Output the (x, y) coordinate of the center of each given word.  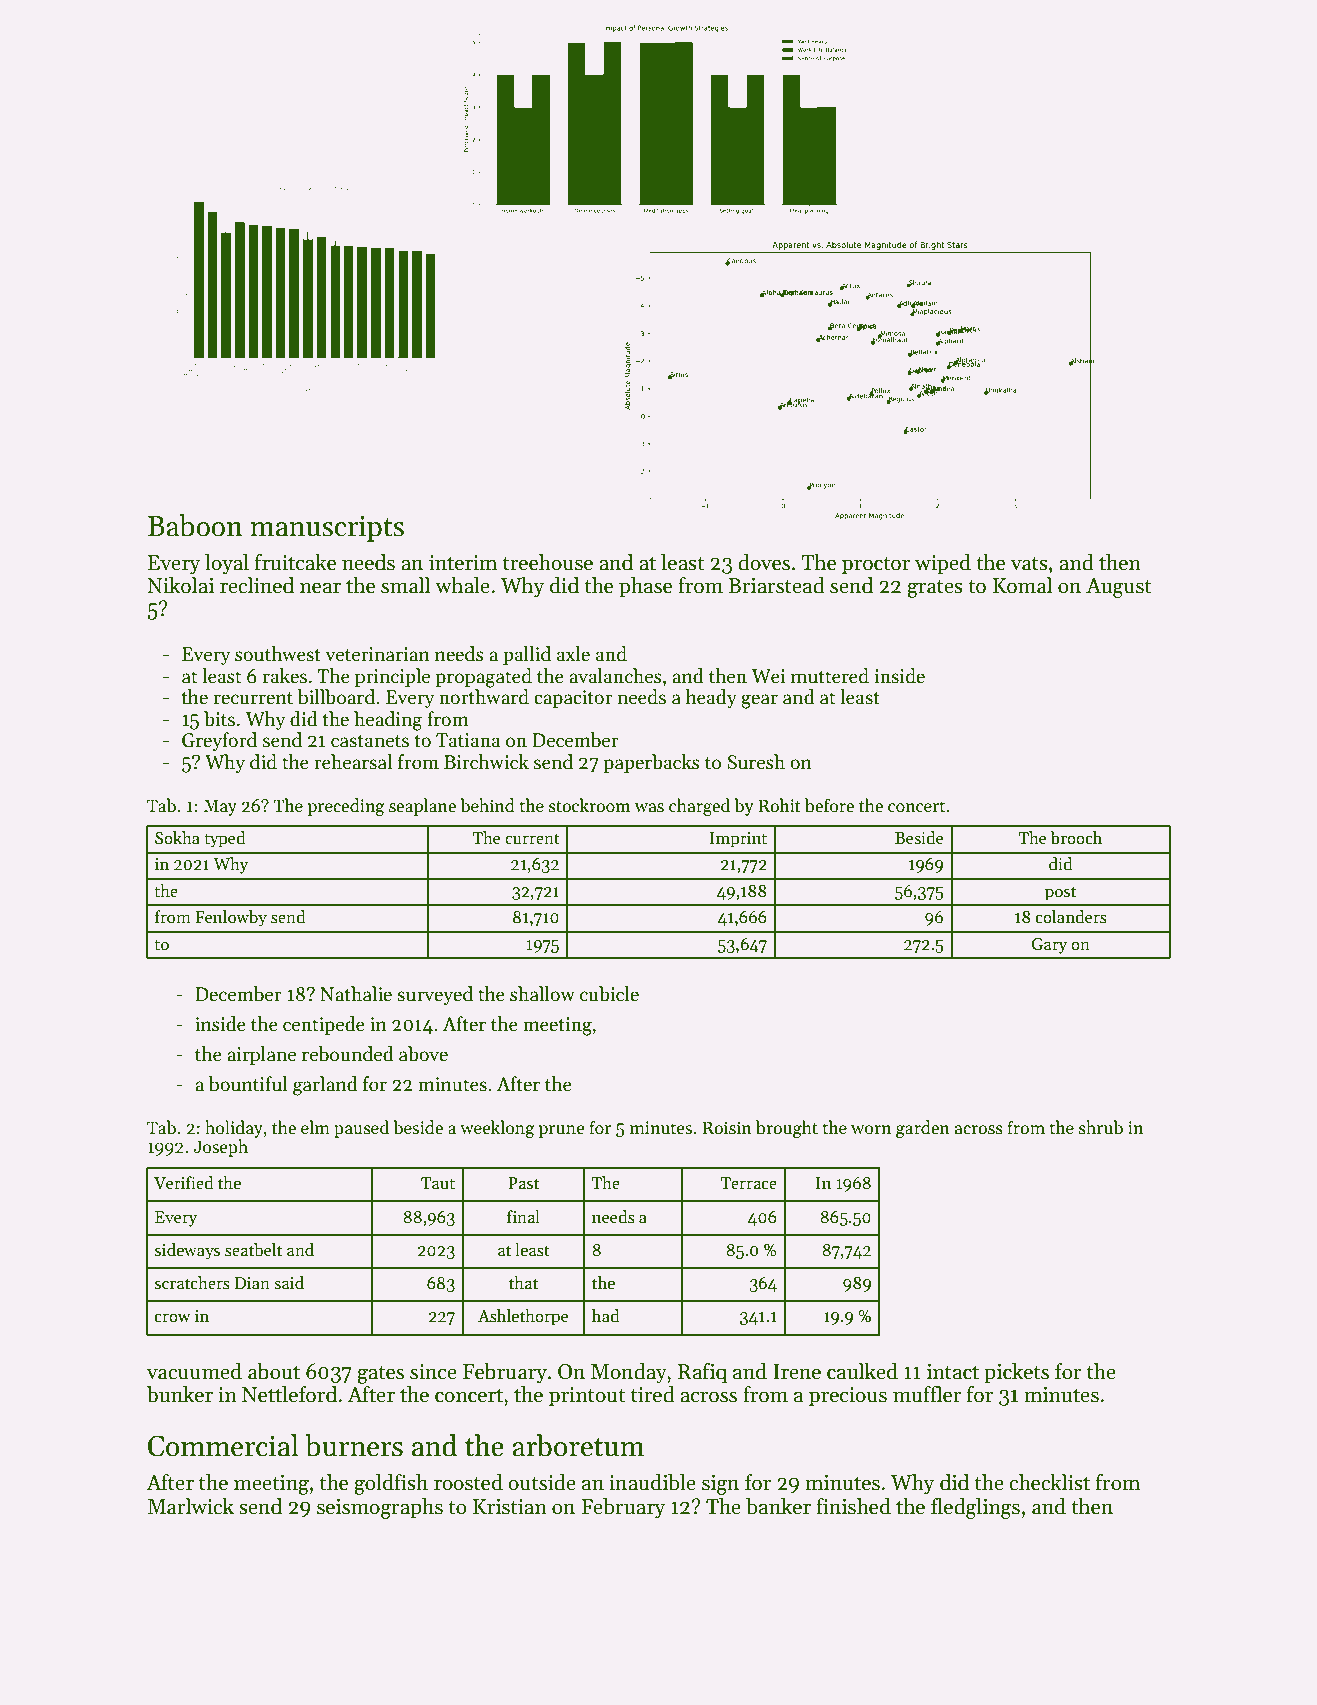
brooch (1076, 838)
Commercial (223, 1445)
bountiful (248, 1084)
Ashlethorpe (523, 1317)
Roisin (727, 1128)
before (829, 805)
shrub (1101, 1127)
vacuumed (194, 1371)
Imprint (738, 840)
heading (388, 721)
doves (764, 562)
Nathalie (356, 994)
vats (1029, 564)
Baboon (195, 525)
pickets (1016, 1373)
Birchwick (486, 762)
